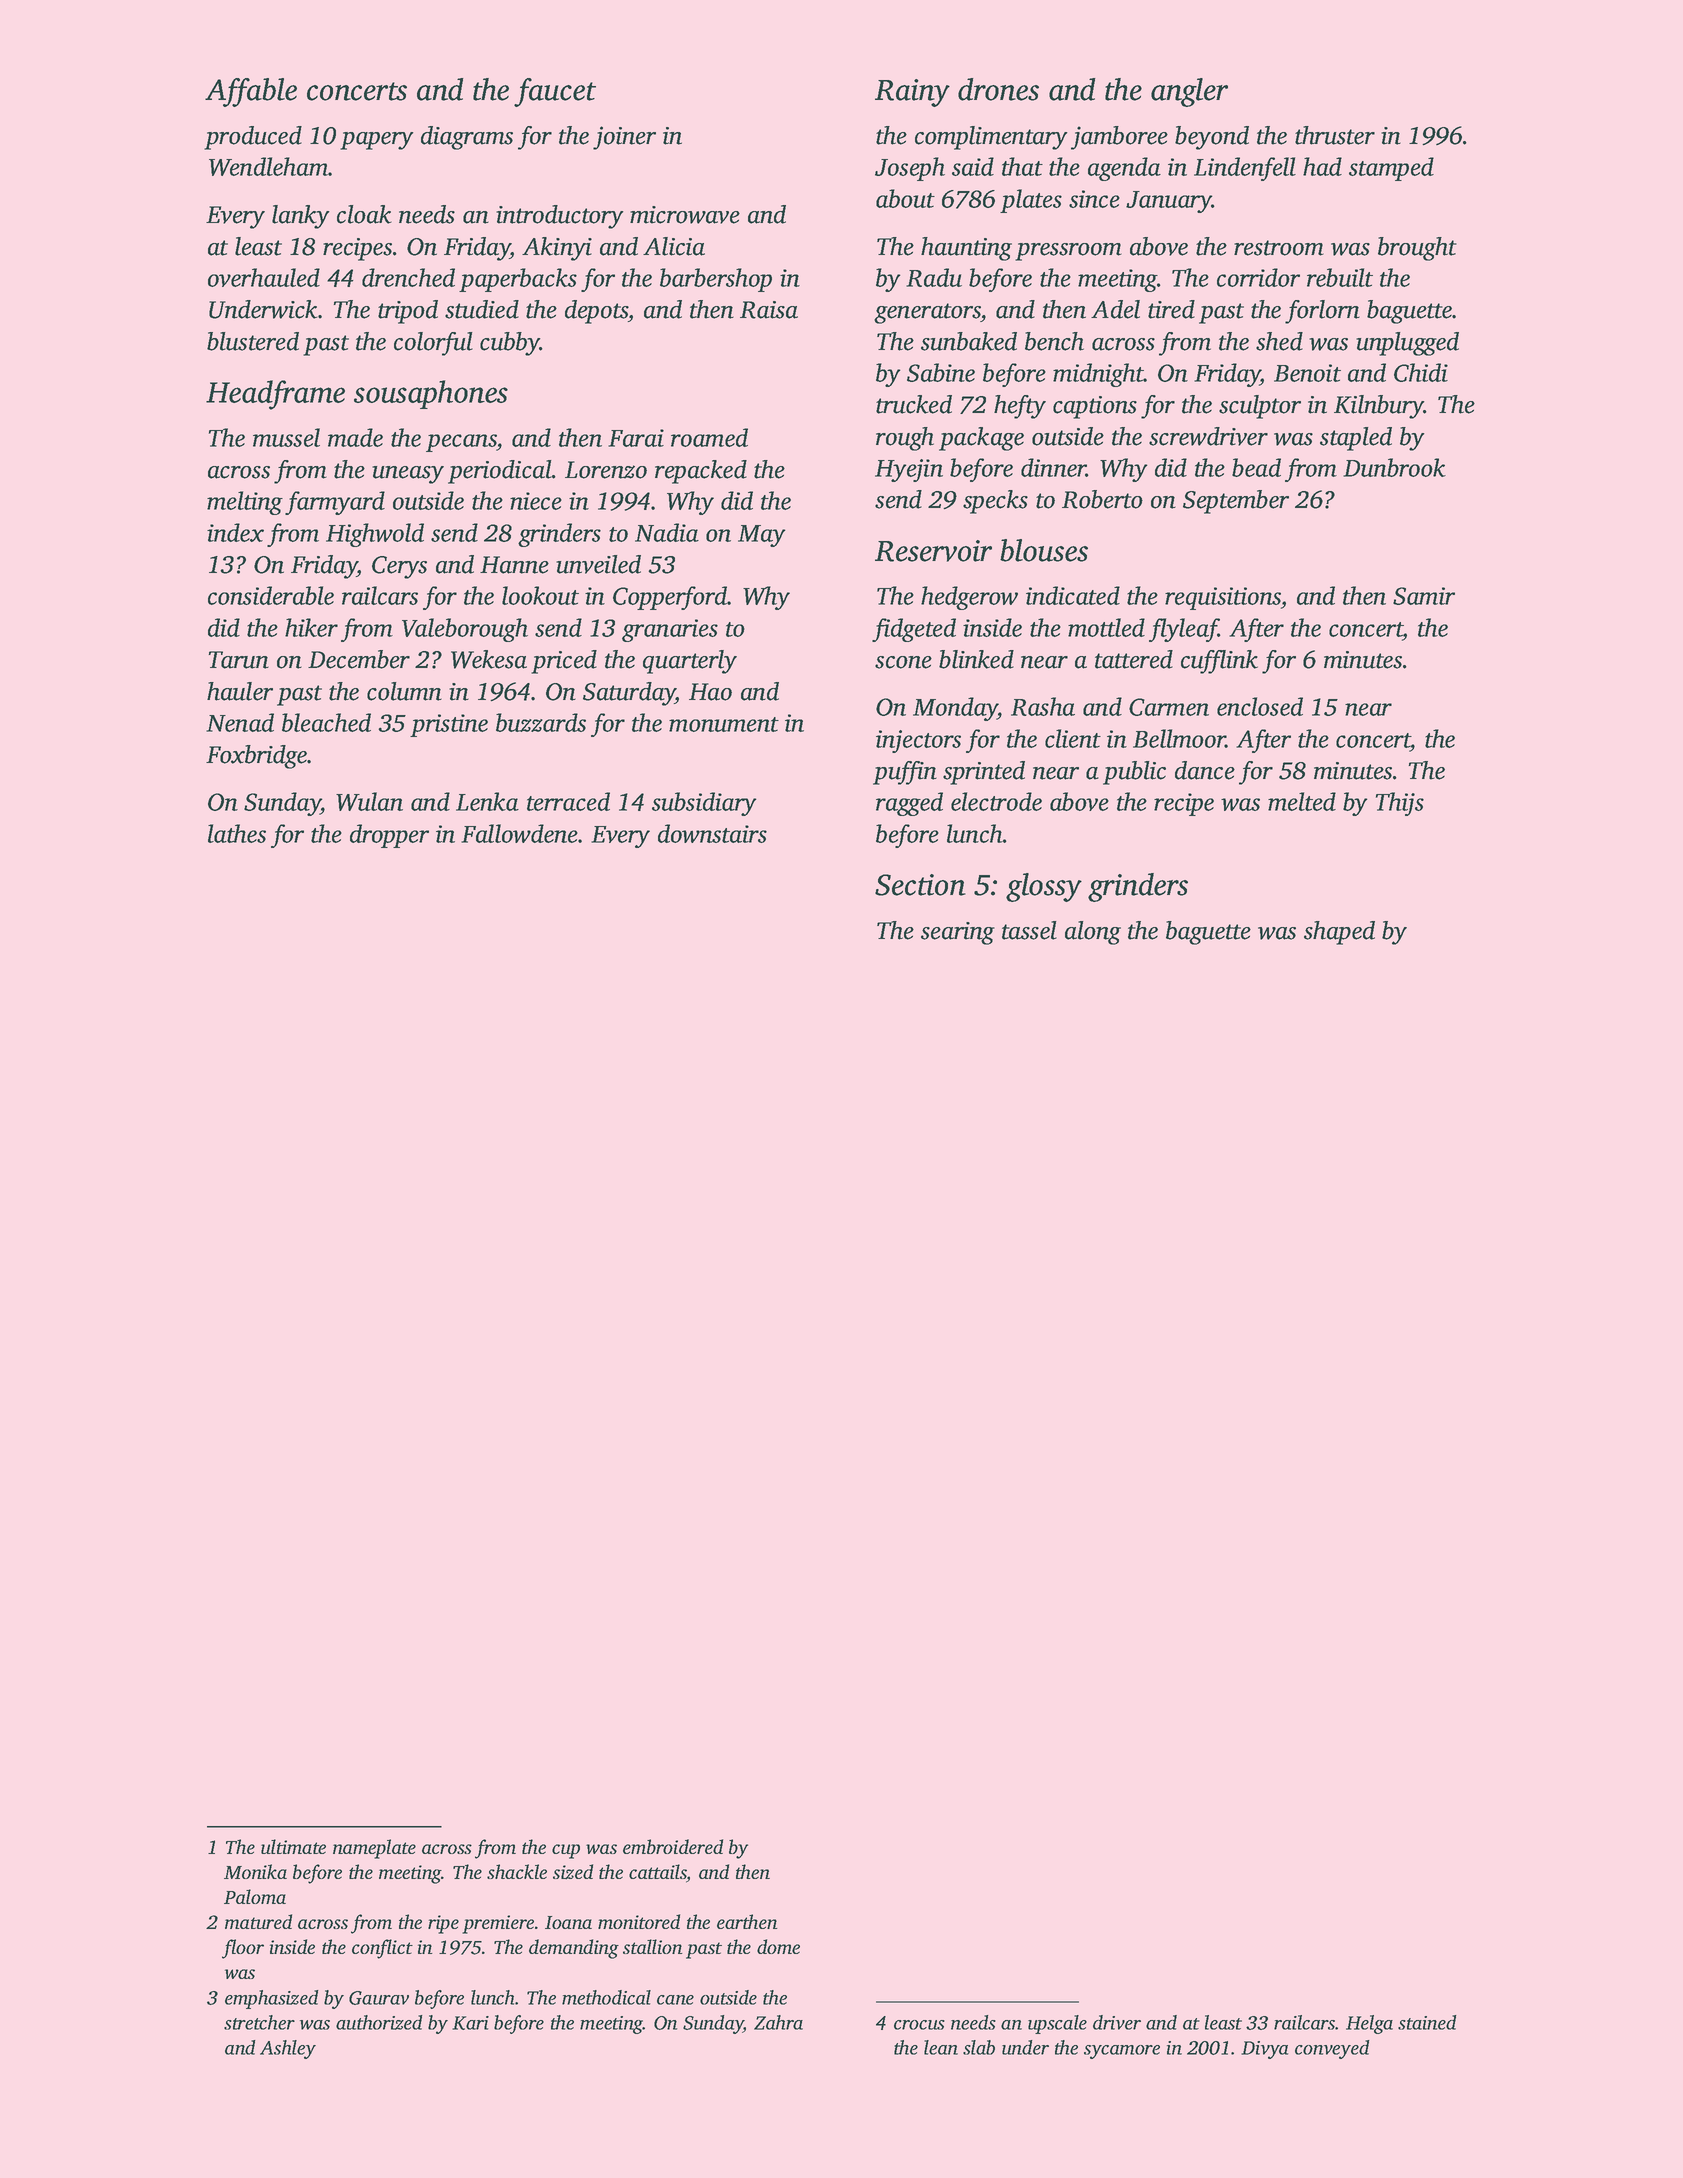 The image size is (1683, 2178). Describe the element at coordinates (958, 933) in the screenshot. I see `searing` at that location.
